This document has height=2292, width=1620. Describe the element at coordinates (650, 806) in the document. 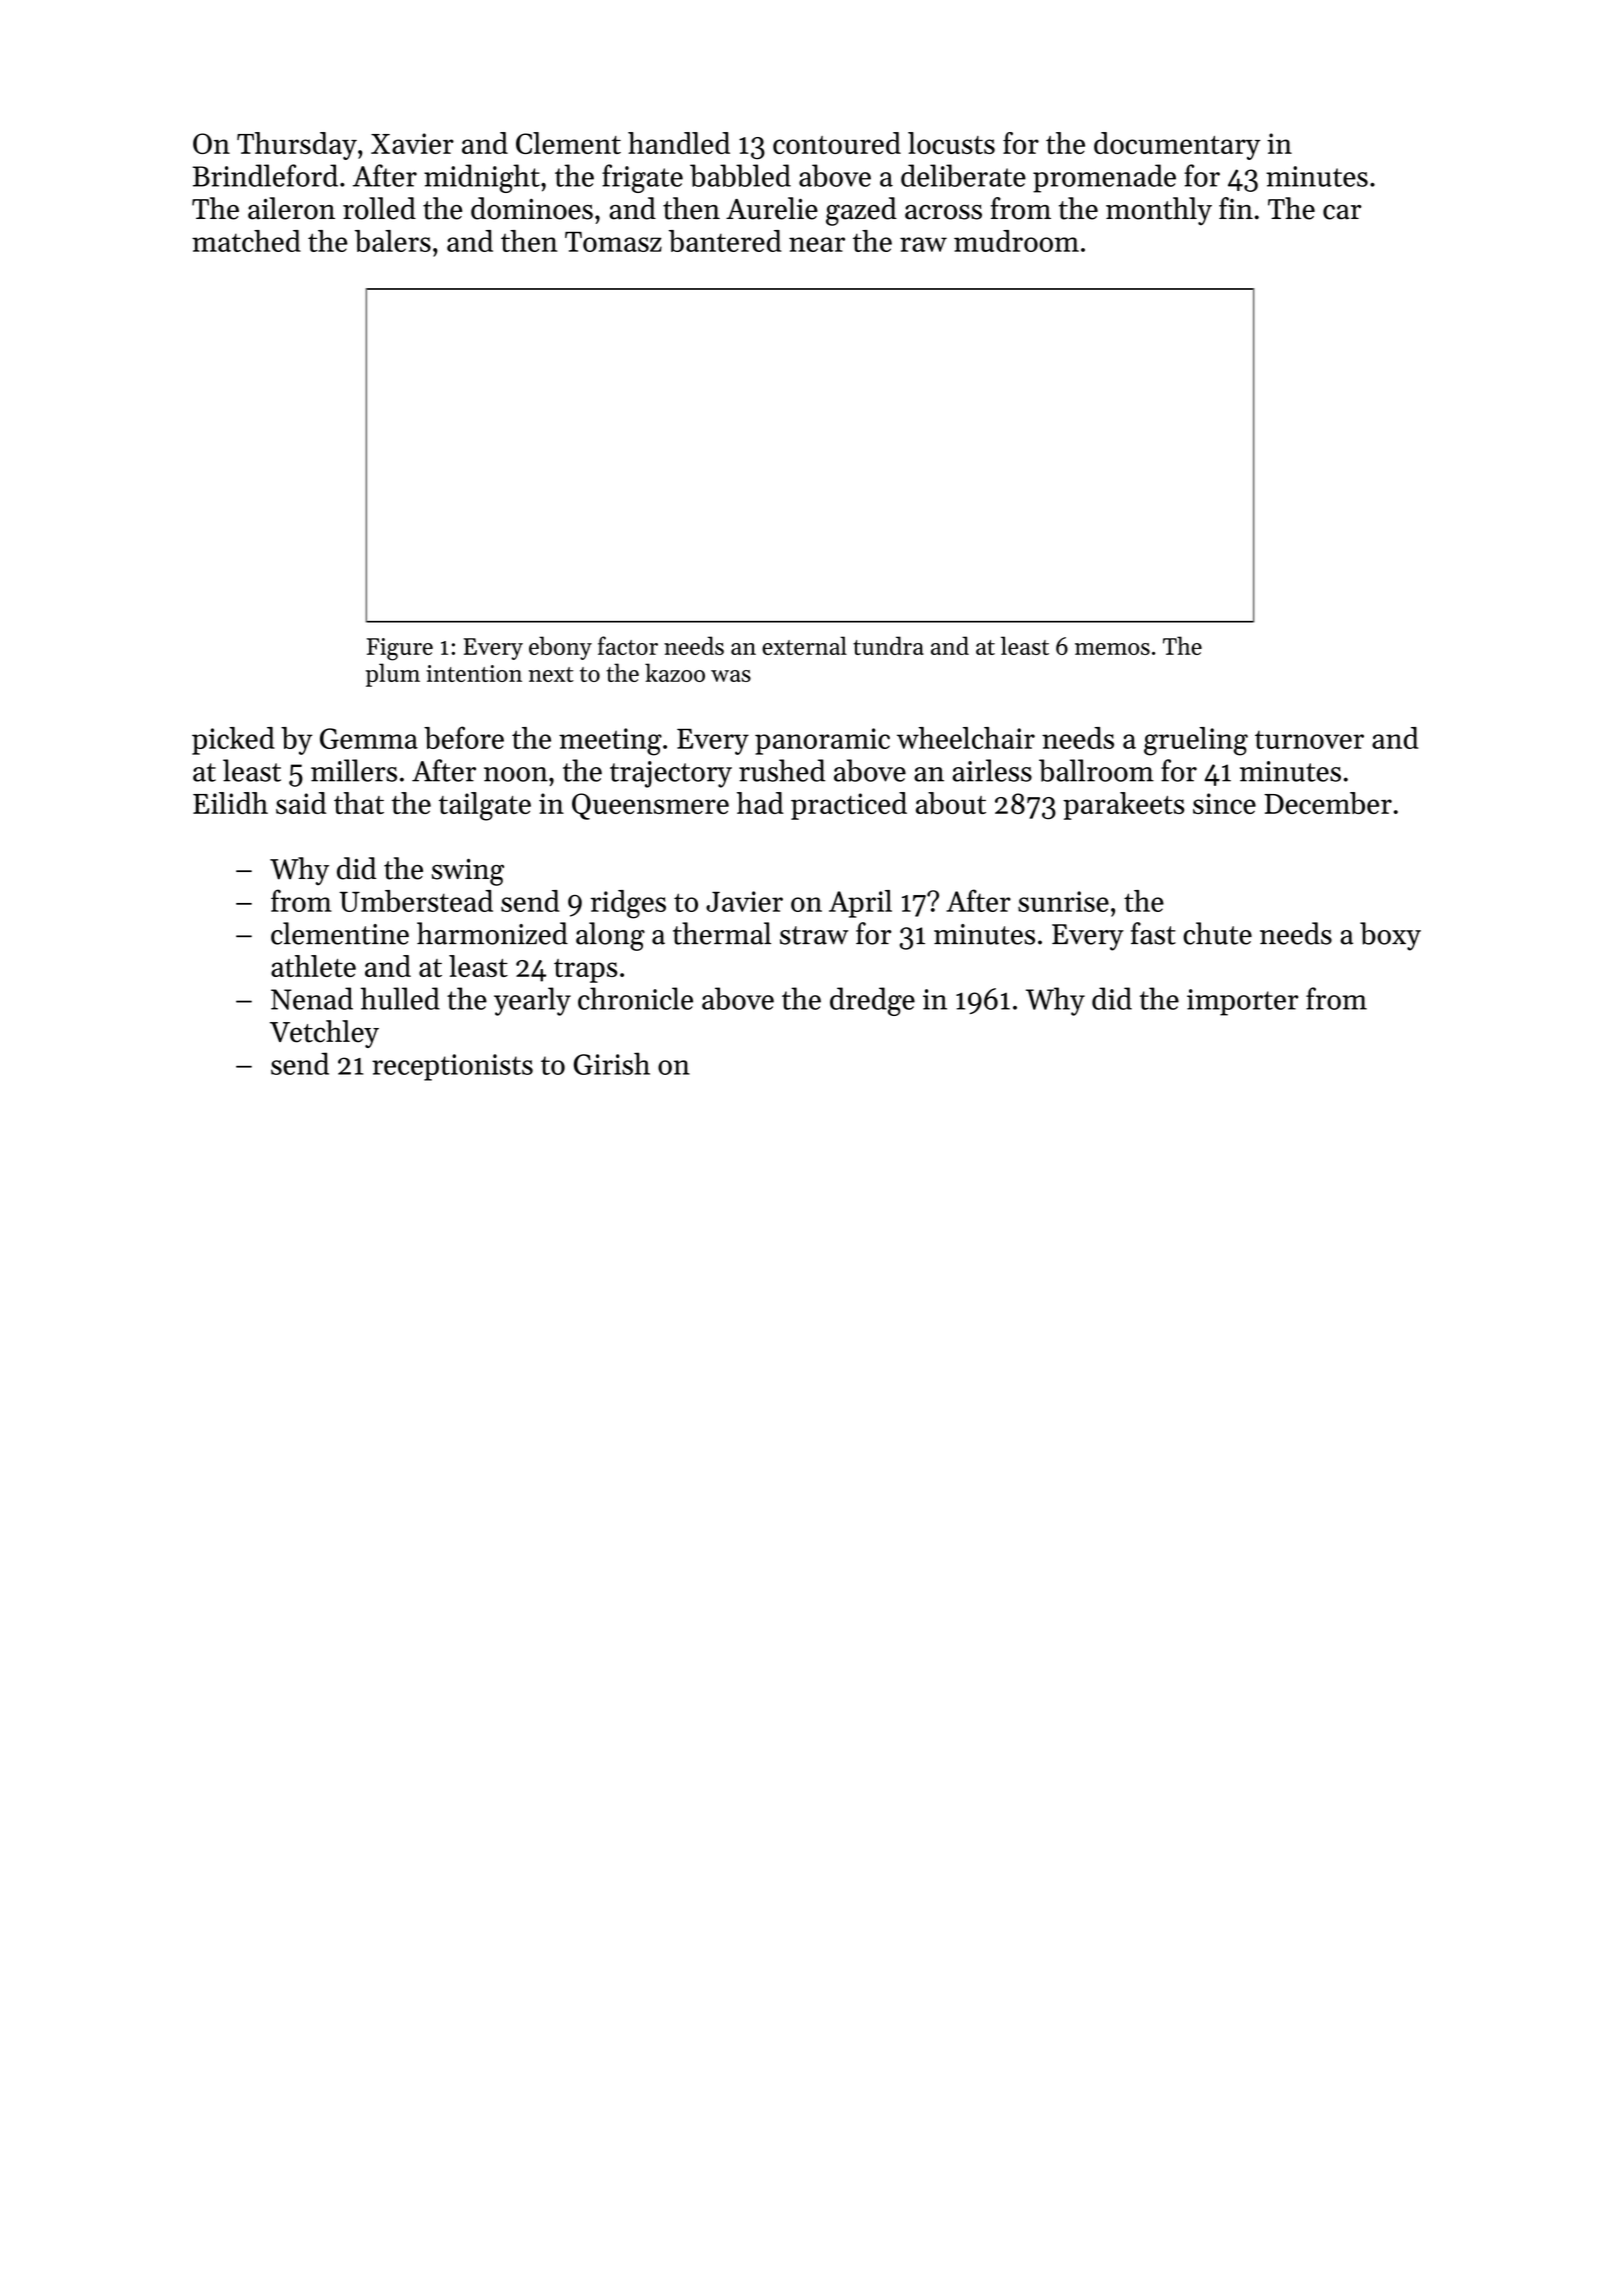

I see `Queensmere` at that location.
